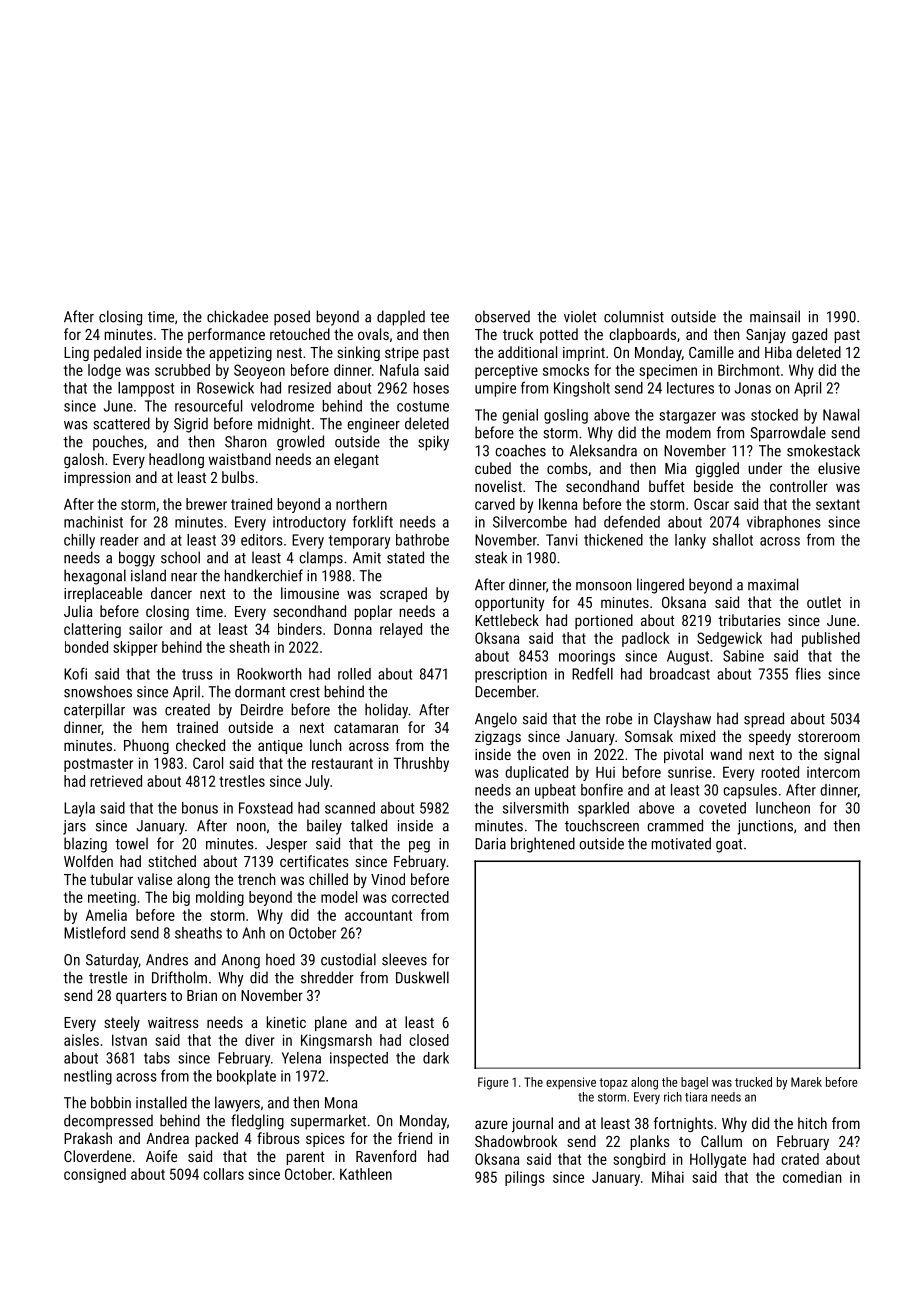 The height and width of the screenshot is (1308, 924). Describe the element at coordinates (690, 772) in the screenshot. I see `sunrise` at that location.
